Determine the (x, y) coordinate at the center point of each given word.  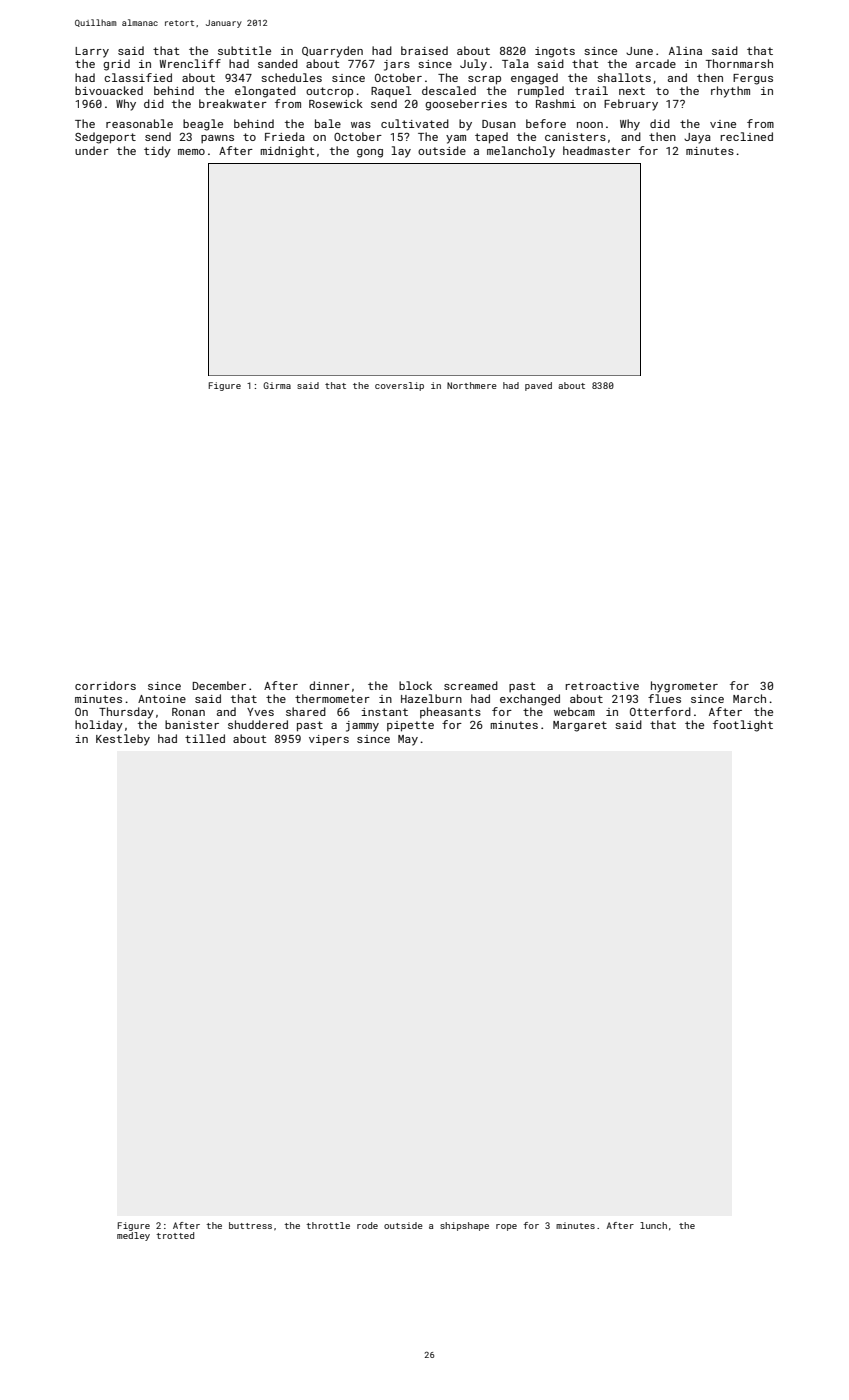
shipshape (464, 1226)
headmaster (597, 150)
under (92, 150)
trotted (175, 1235)
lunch (653, 1225)
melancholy (521, 152)
